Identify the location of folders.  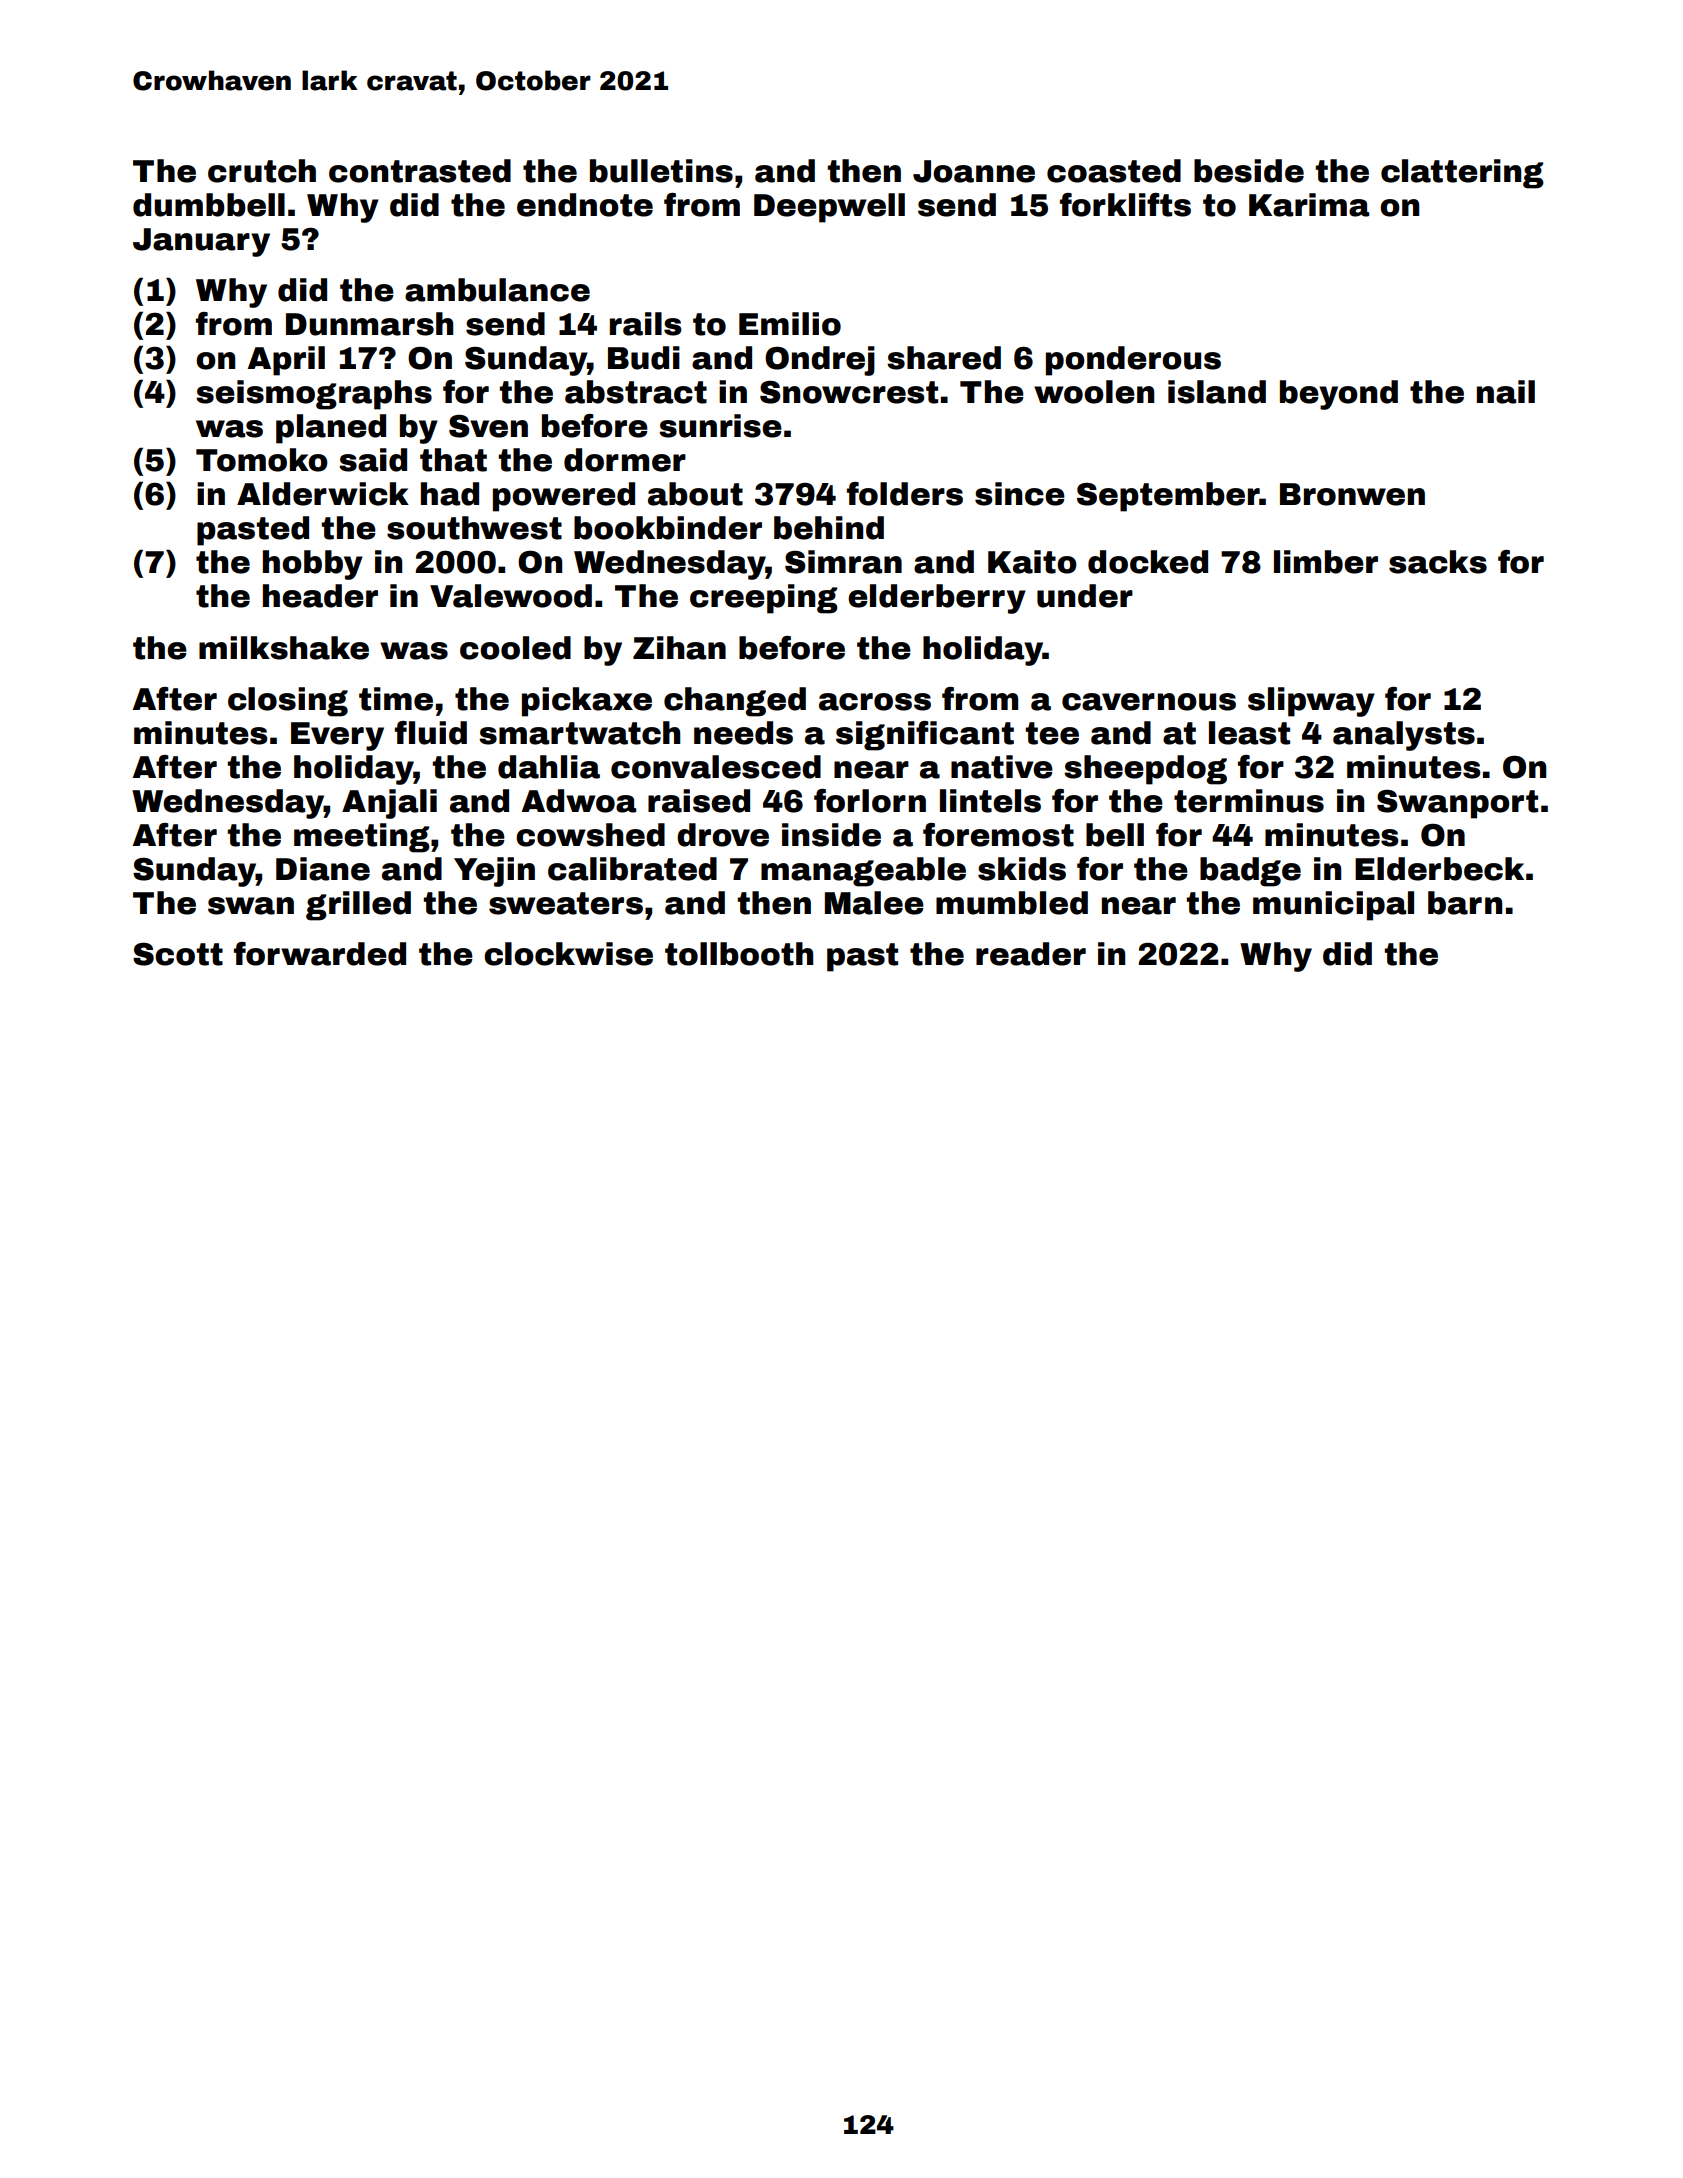
(905, 494).
